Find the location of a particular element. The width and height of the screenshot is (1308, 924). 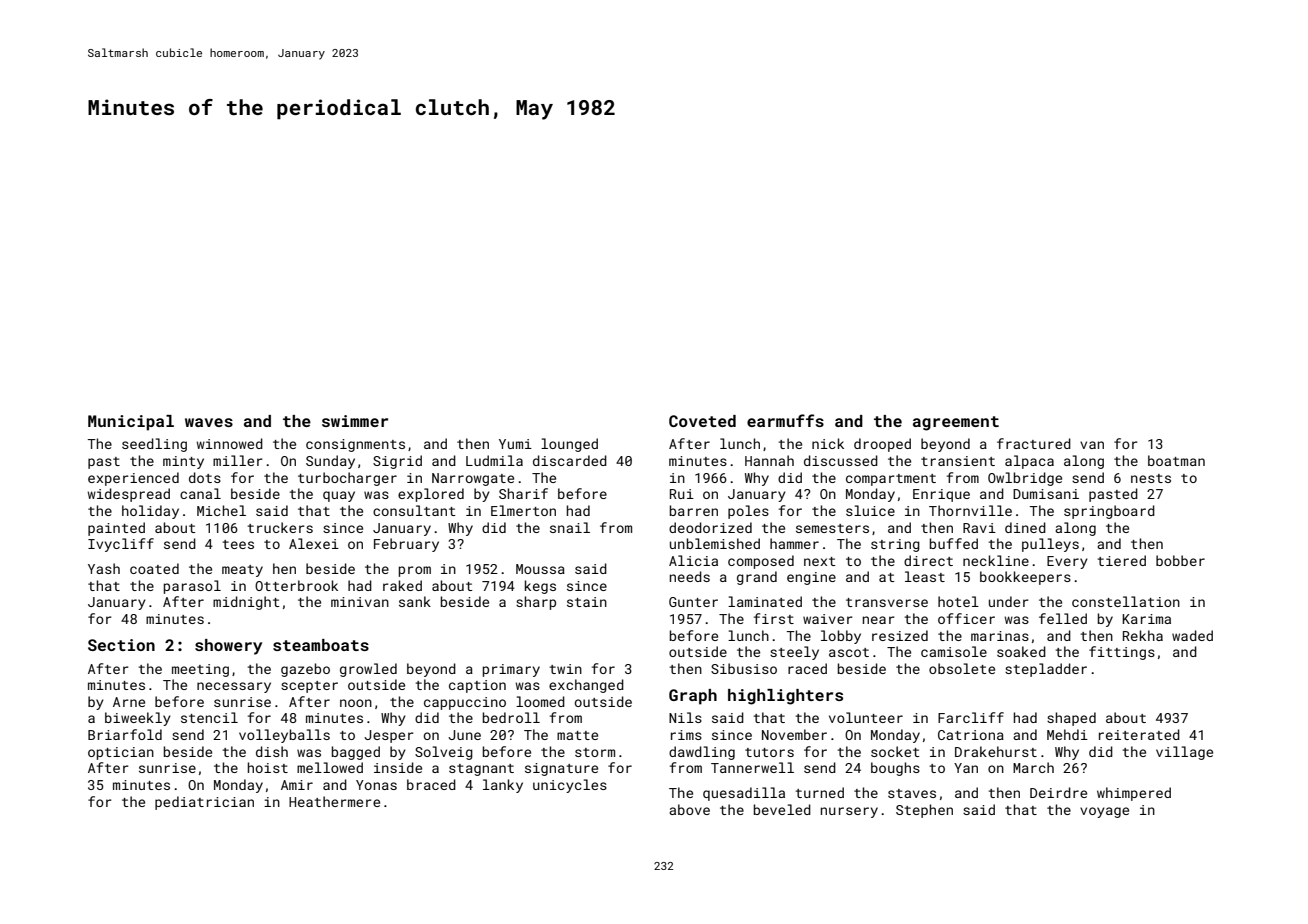

discarded is located at coordinates (570, 460).
